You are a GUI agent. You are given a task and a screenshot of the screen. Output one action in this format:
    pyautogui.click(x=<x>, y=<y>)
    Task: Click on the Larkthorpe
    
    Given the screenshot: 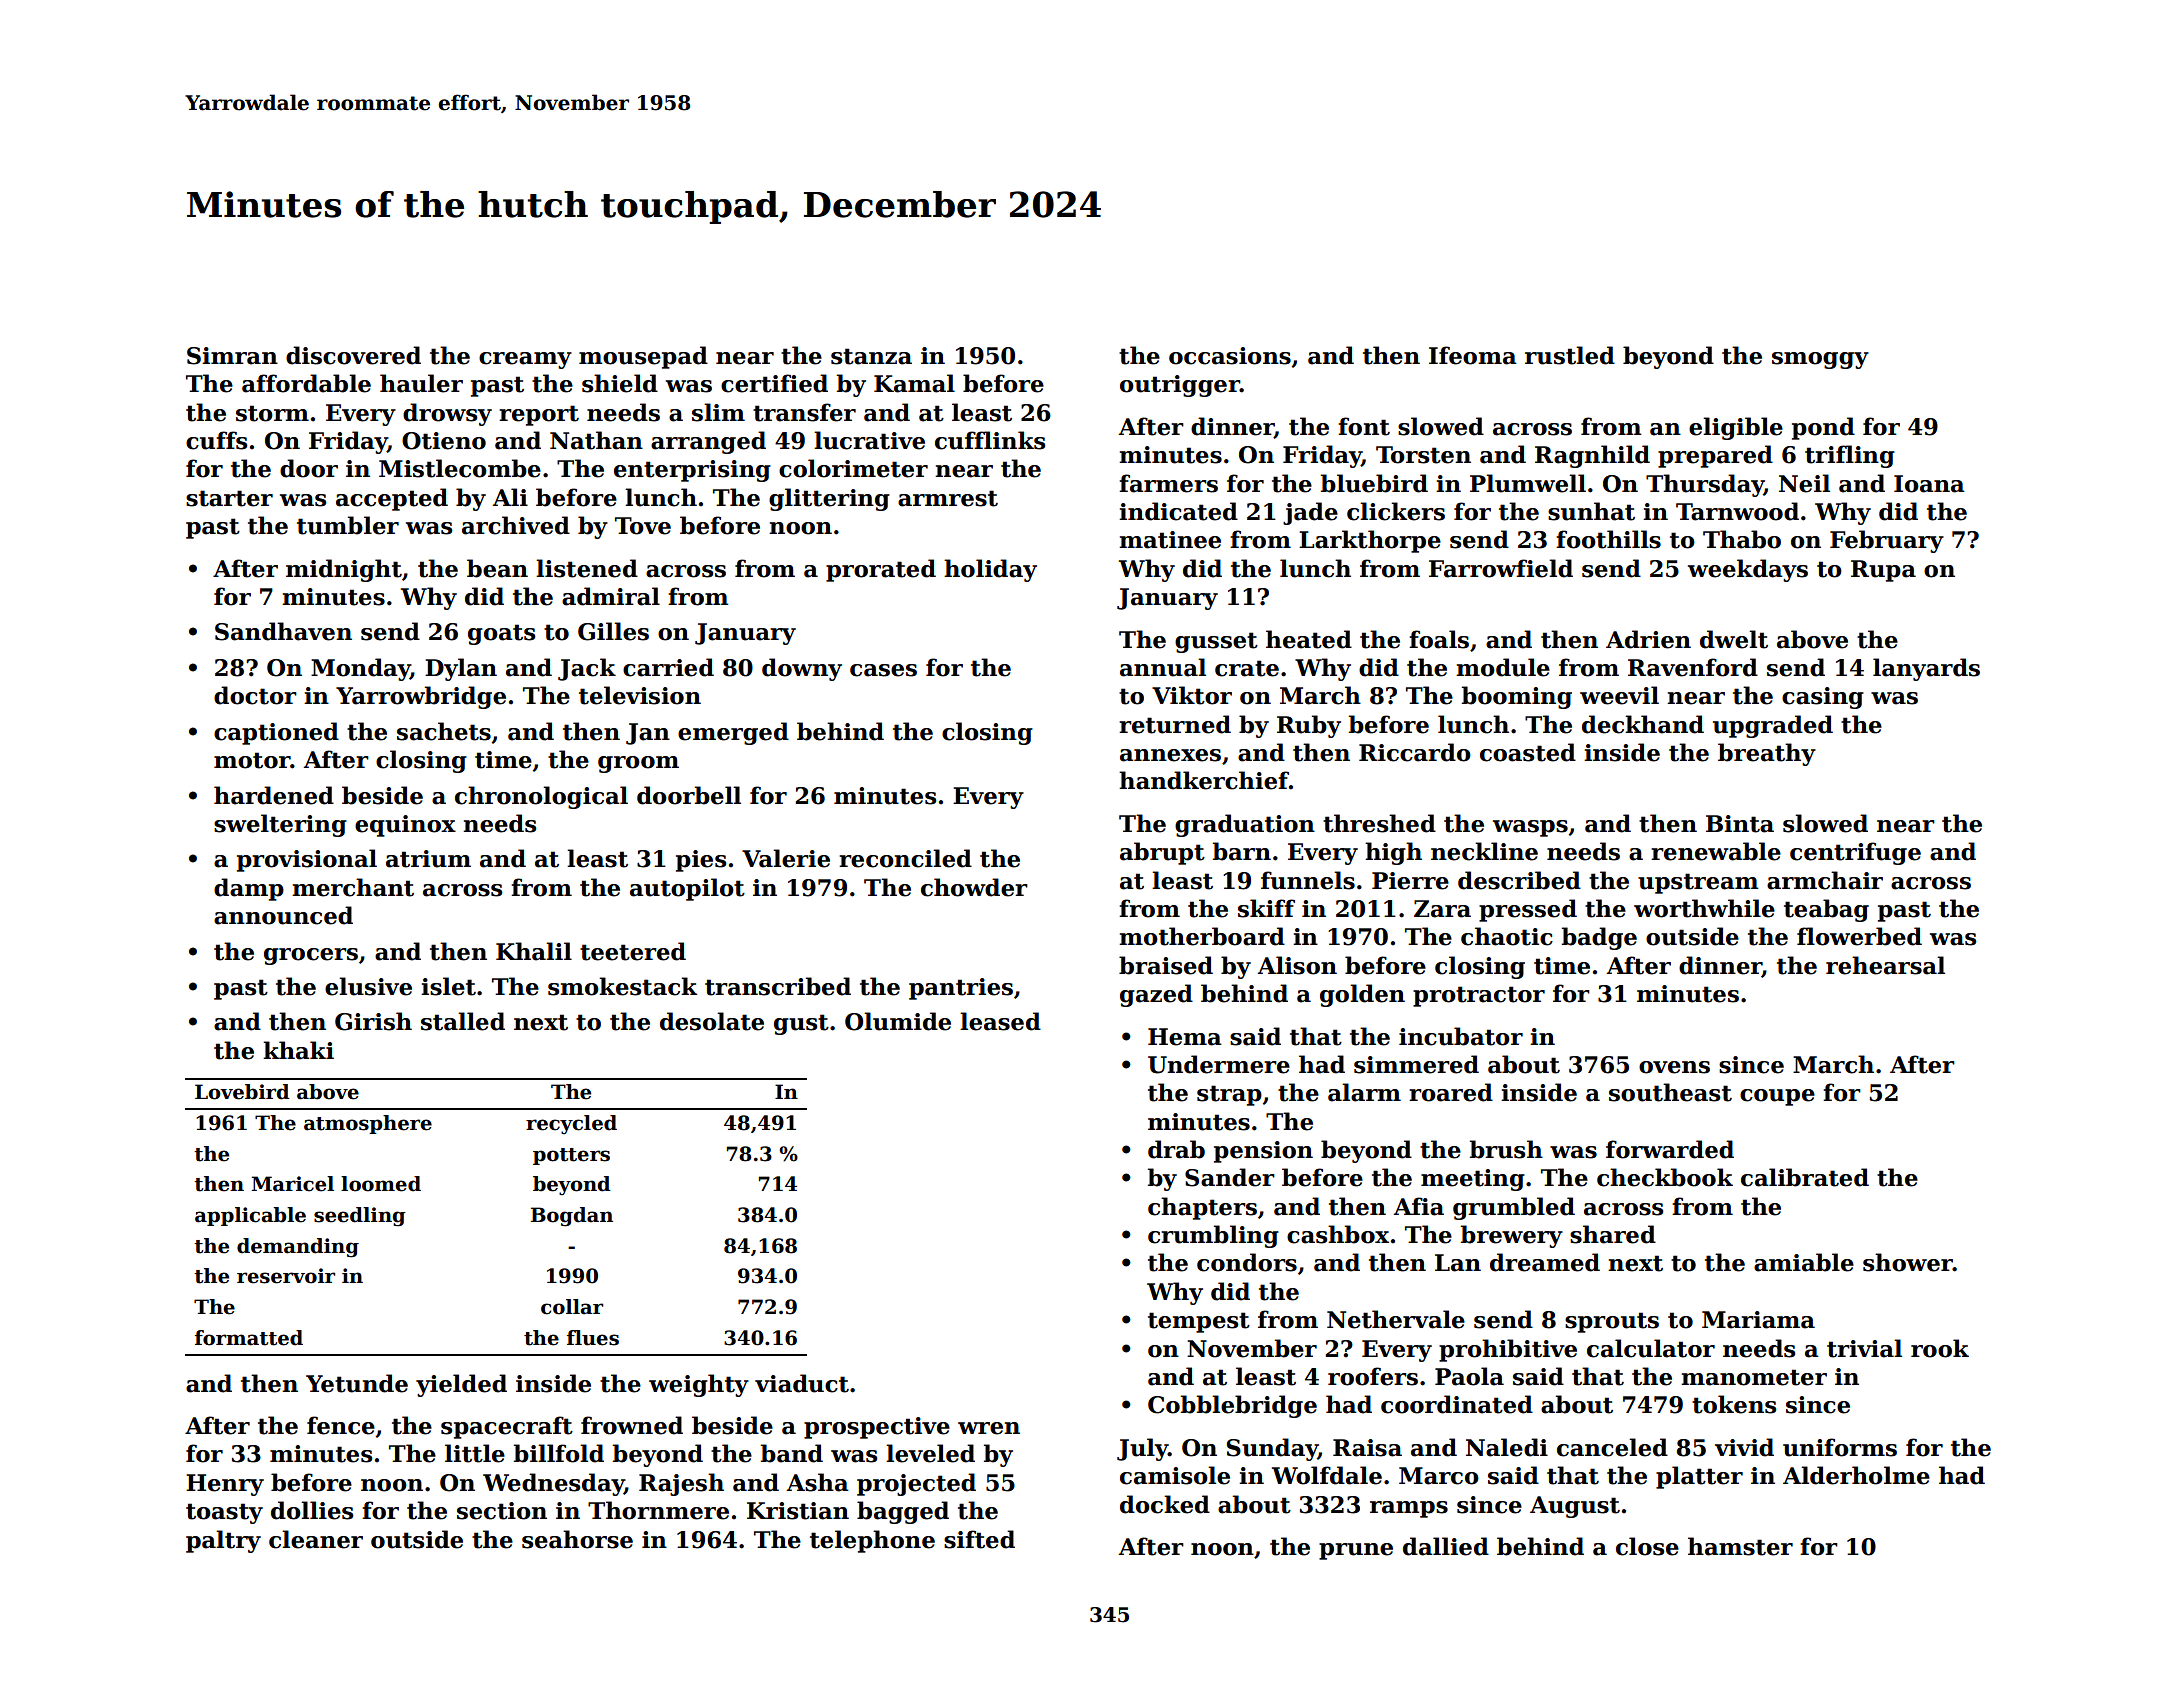 What is the action you would take?
    pyautogui.click(x=1370, y=541)
